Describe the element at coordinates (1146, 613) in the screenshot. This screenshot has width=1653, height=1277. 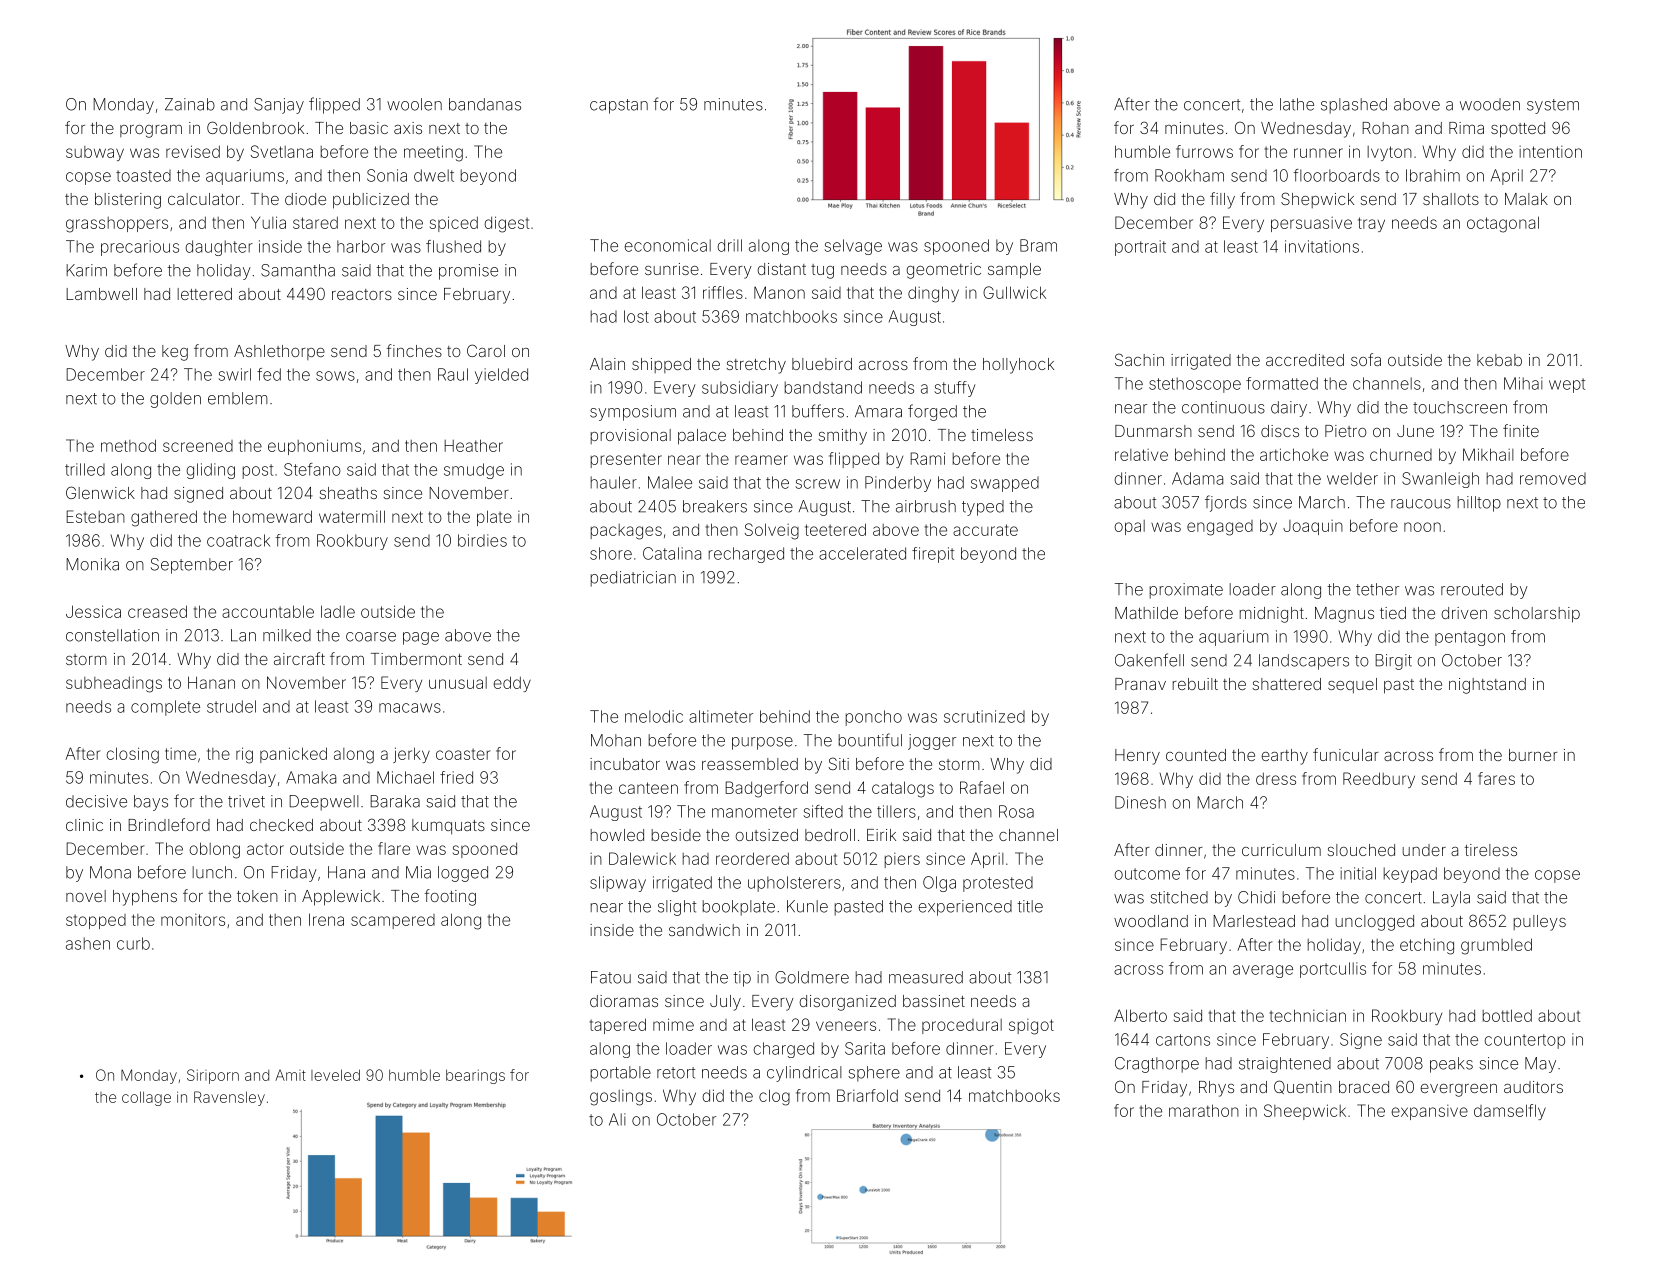
I see `Mathilde` at that location.
